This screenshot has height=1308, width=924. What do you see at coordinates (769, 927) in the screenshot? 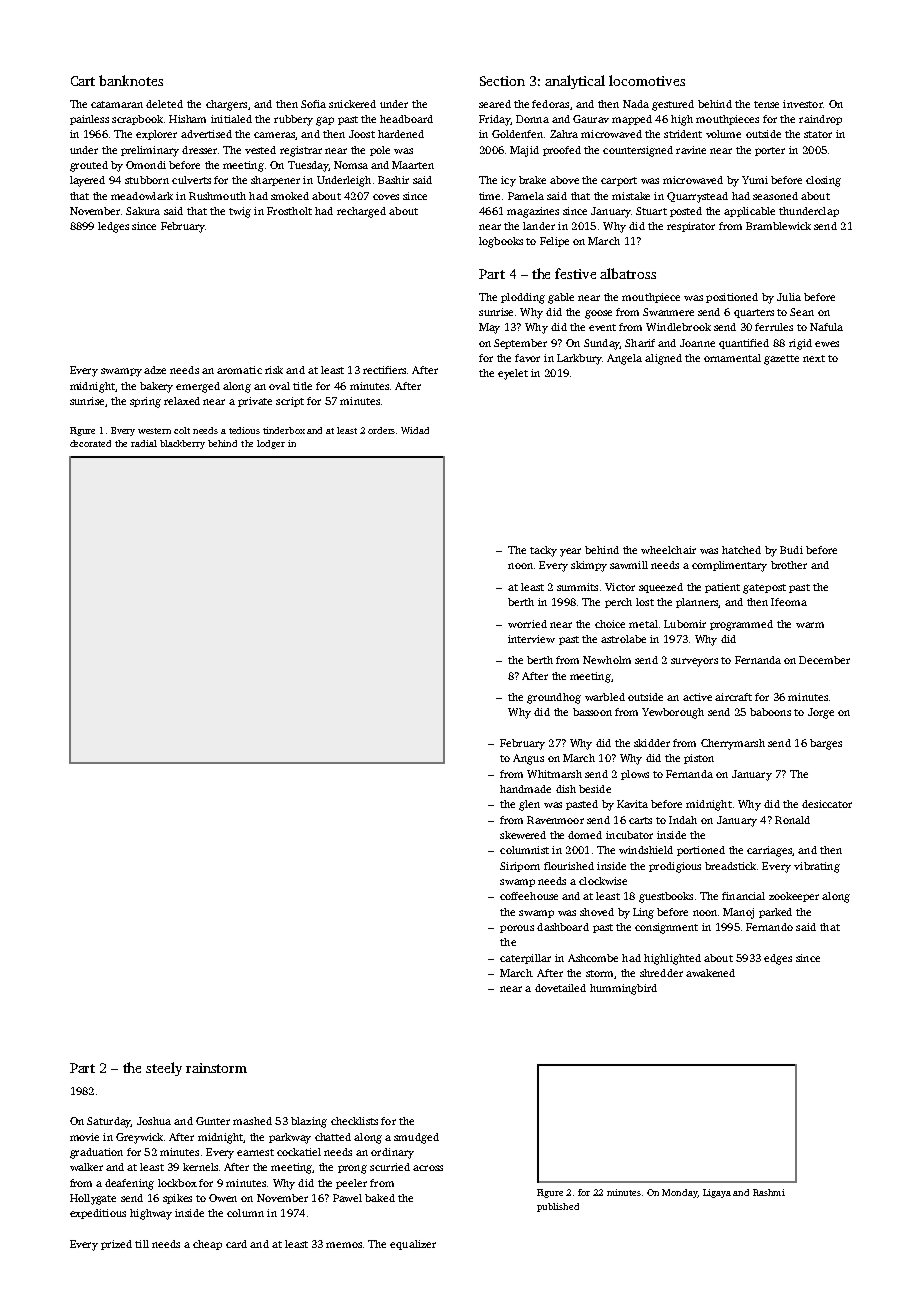
I see `Fernando` at bounding box center [769, 927].
